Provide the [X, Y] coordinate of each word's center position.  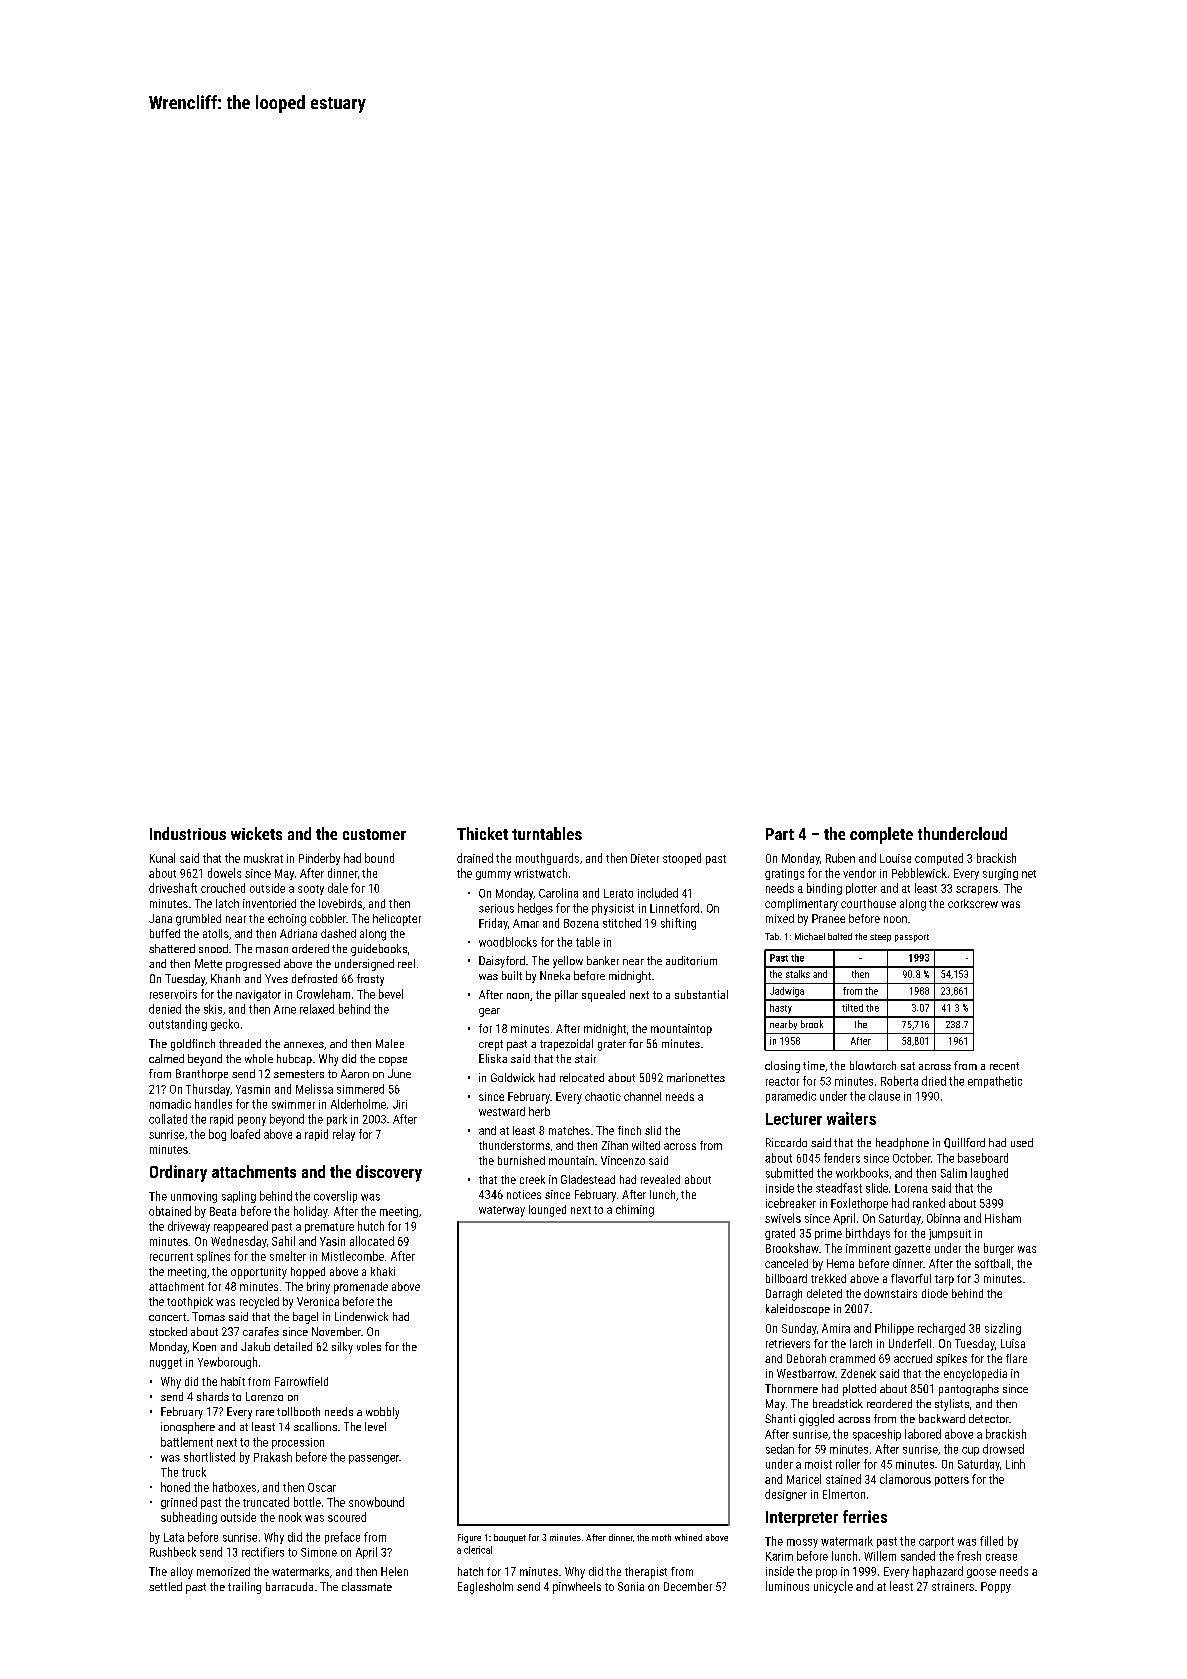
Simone [319, 1552]
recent [1004, 1066]
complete [881, 835]
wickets [256, 833]
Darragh [784, 1295]
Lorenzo [264, 1396]
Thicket [482, 833]
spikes [951, 1360]
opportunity [259, 1273]
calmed [166, 1058]
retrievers [788, 1343]
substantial [701, 994]
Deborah [806, 1358]
